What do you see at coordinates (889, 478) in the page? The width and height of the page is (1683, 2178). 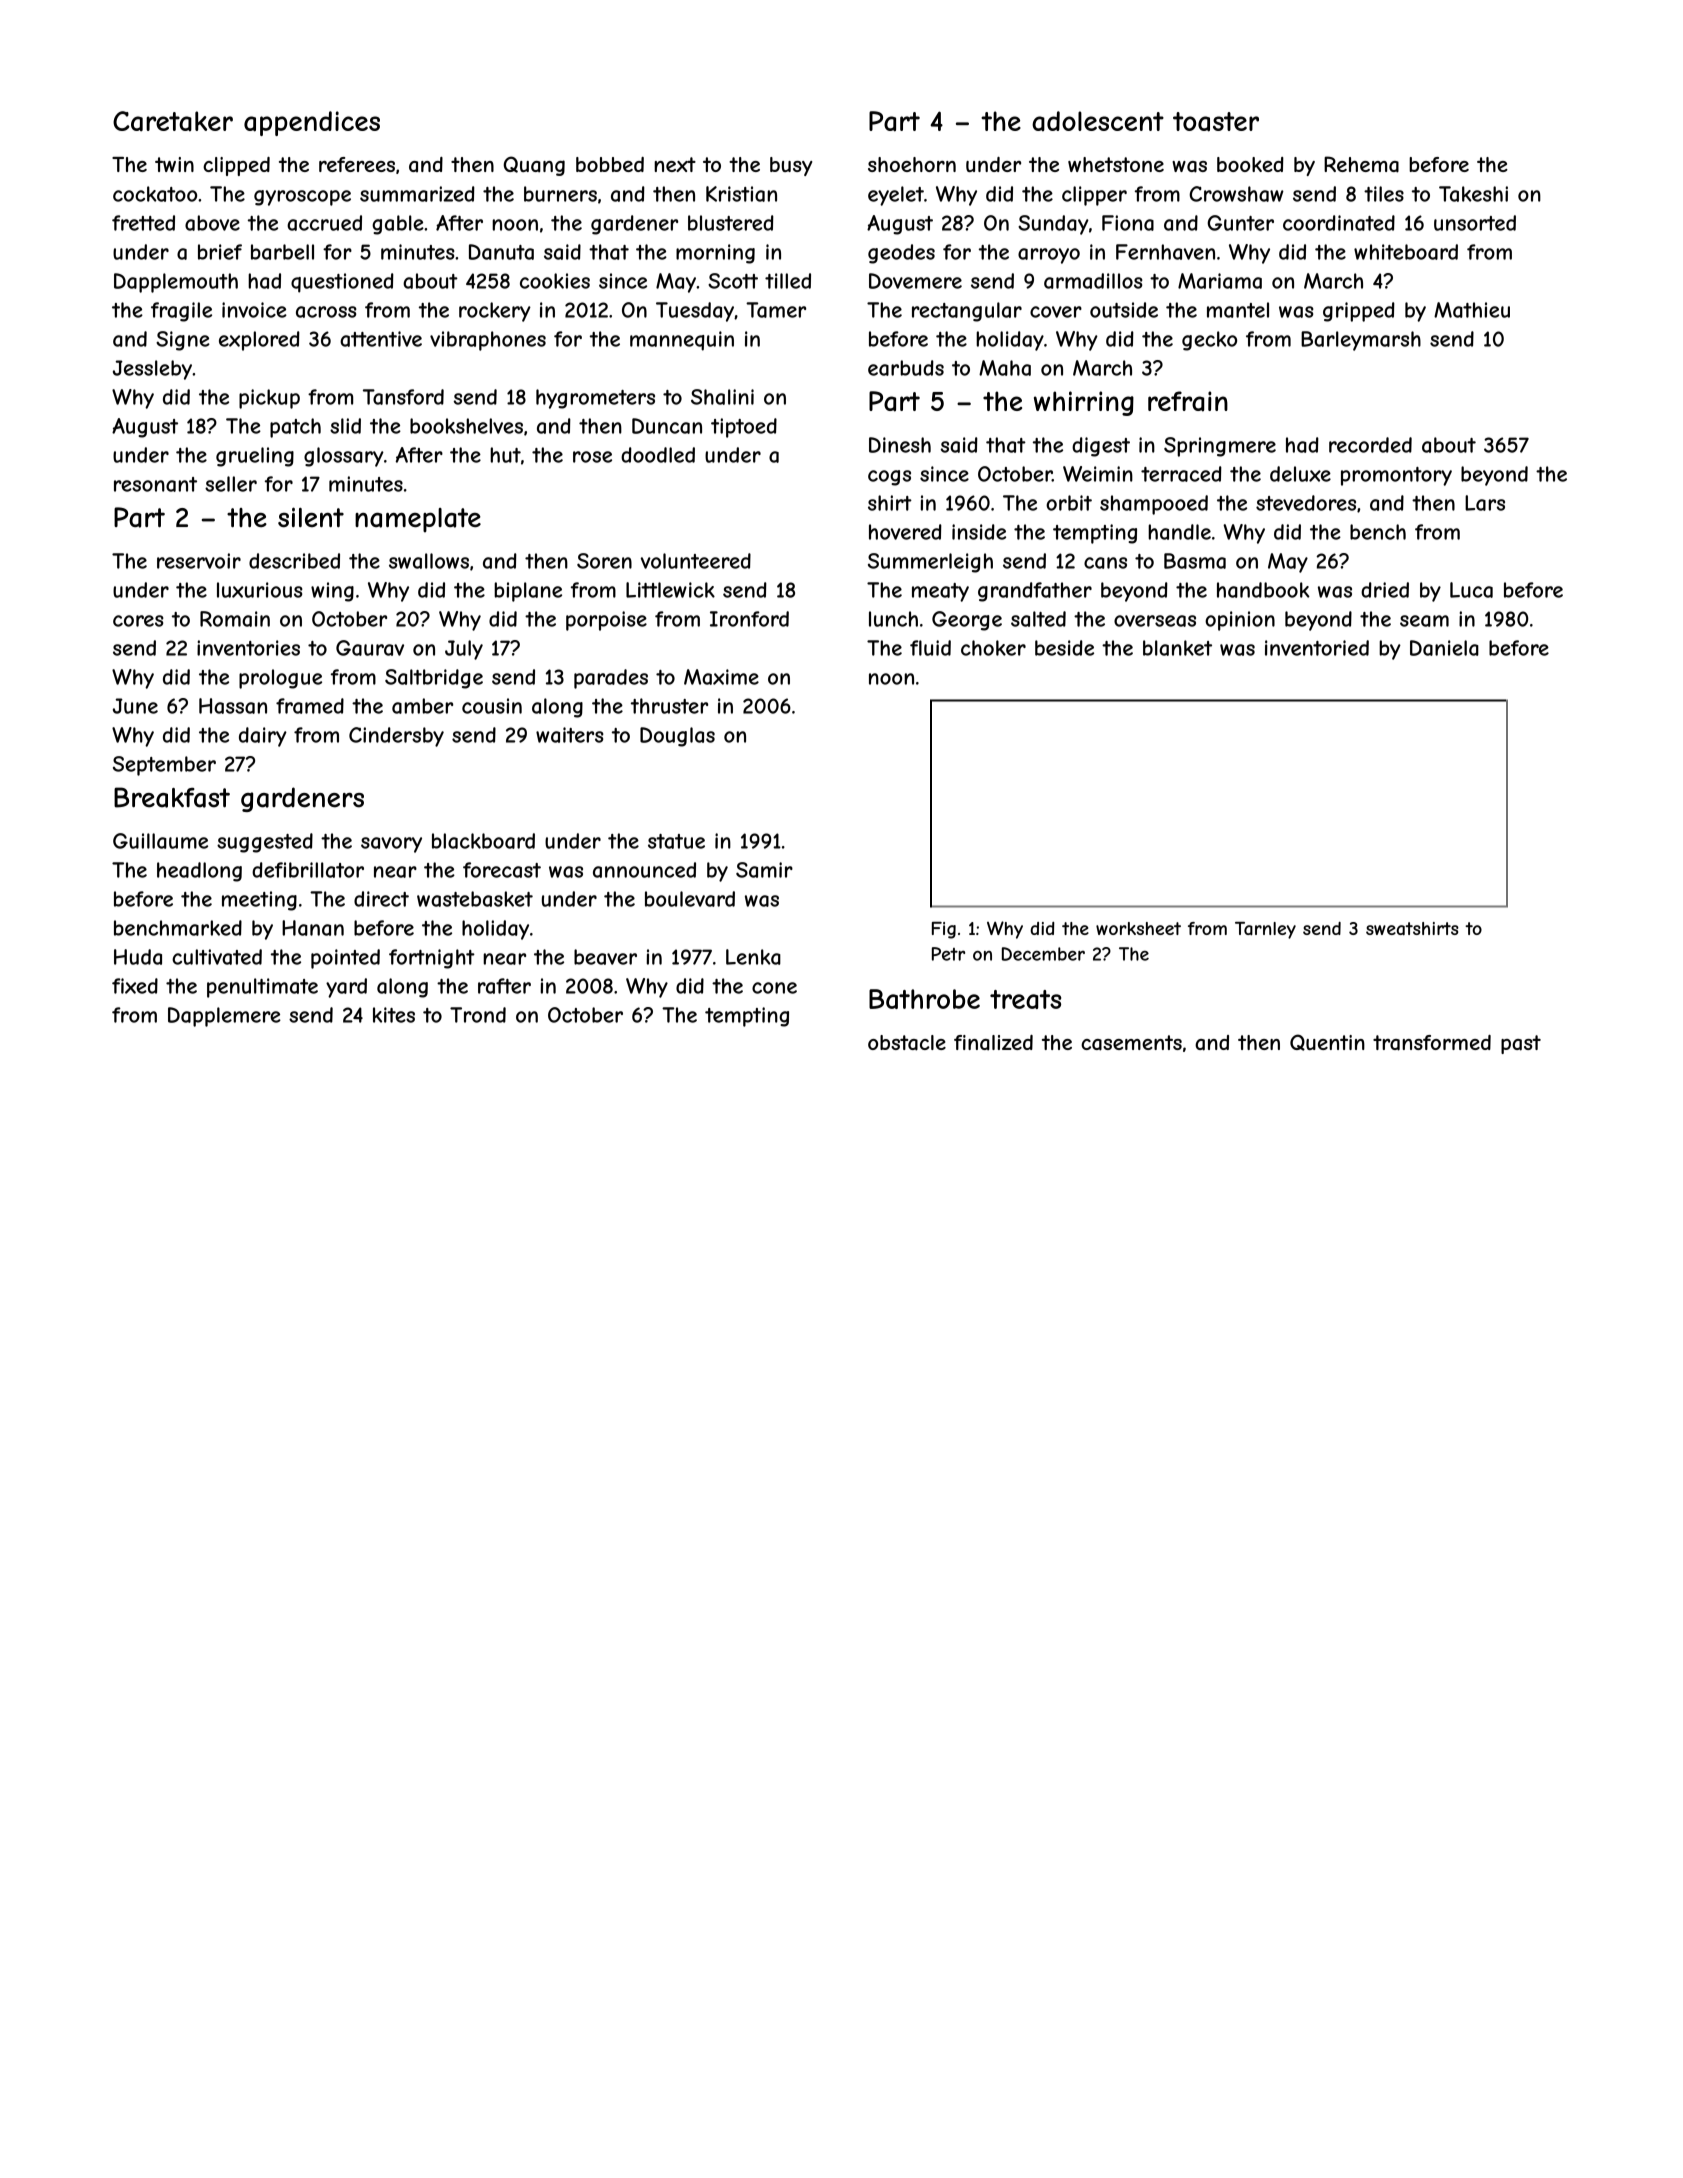 I see `cogs` at bounding box center [889, 478].
